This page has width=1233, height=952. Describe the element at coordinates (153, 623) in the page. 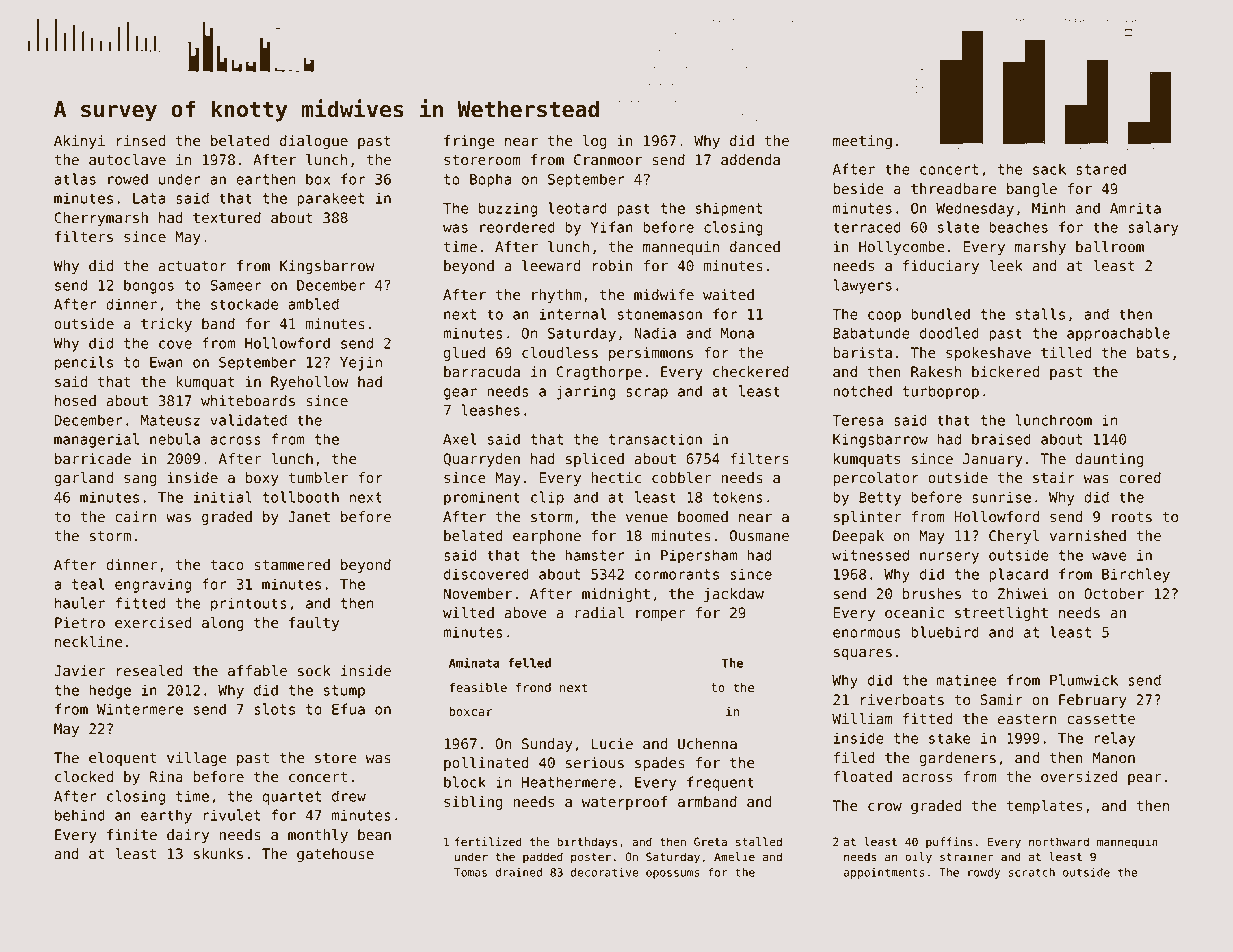

I see `exercised` at that location.
